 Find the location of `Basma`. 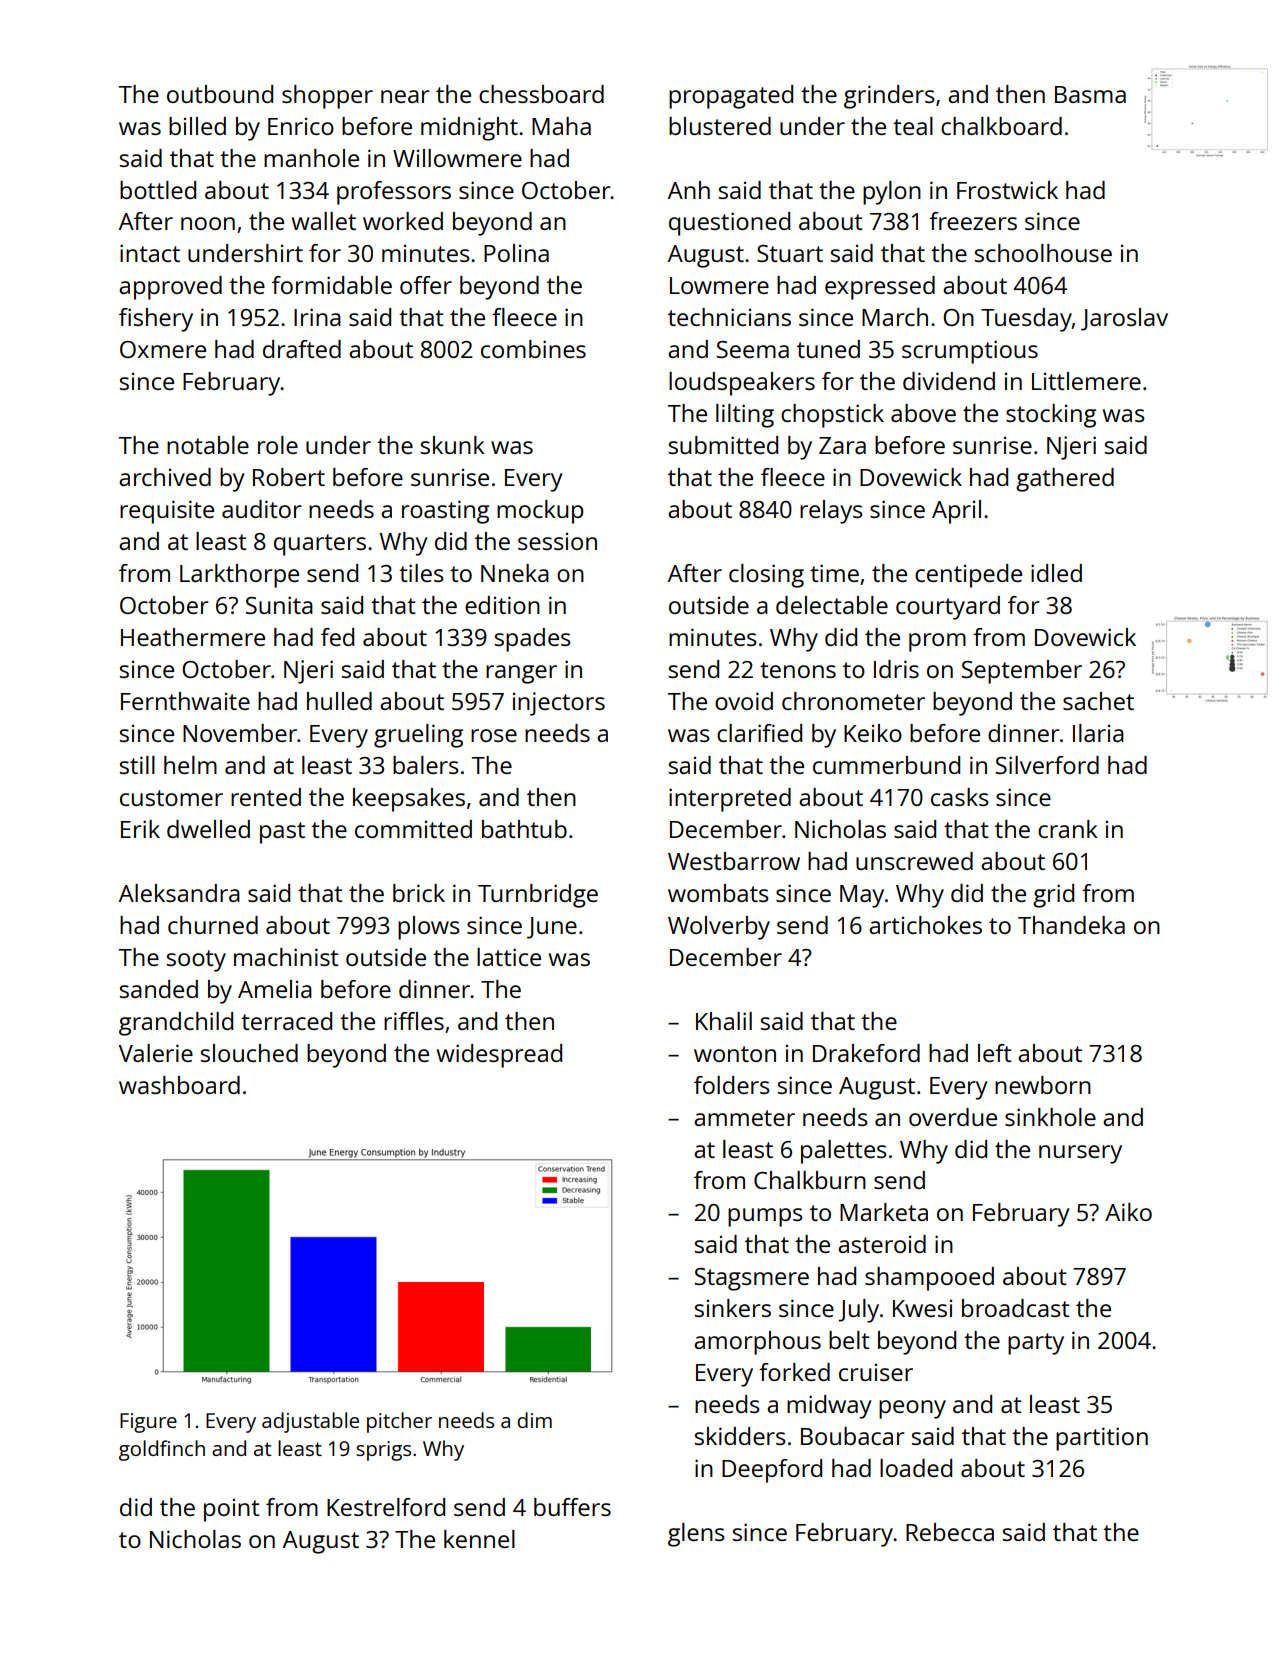

Basma is located at coordinates (1090, 94).
